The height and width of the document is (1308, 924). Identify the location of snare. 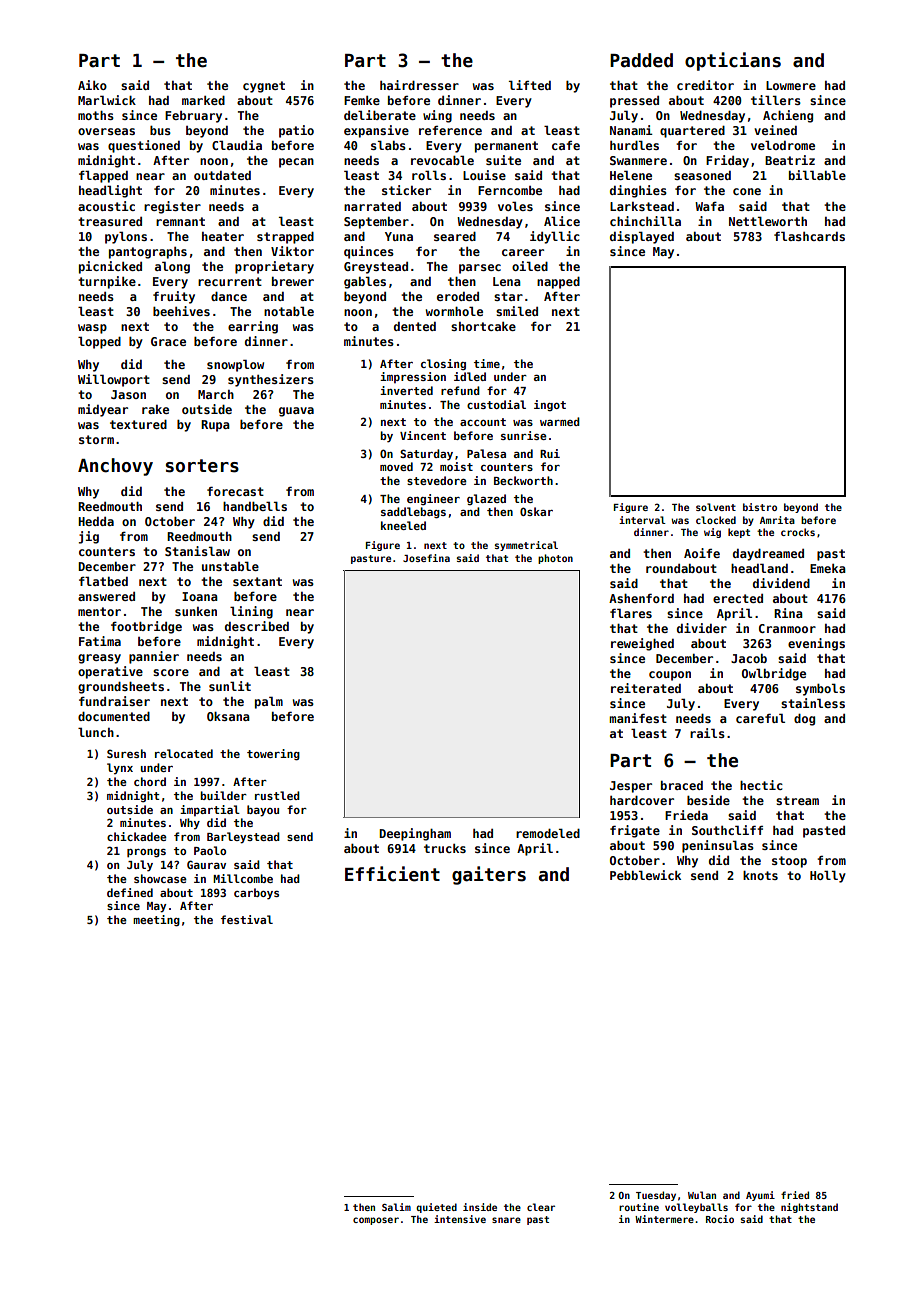
(506, 1220).
